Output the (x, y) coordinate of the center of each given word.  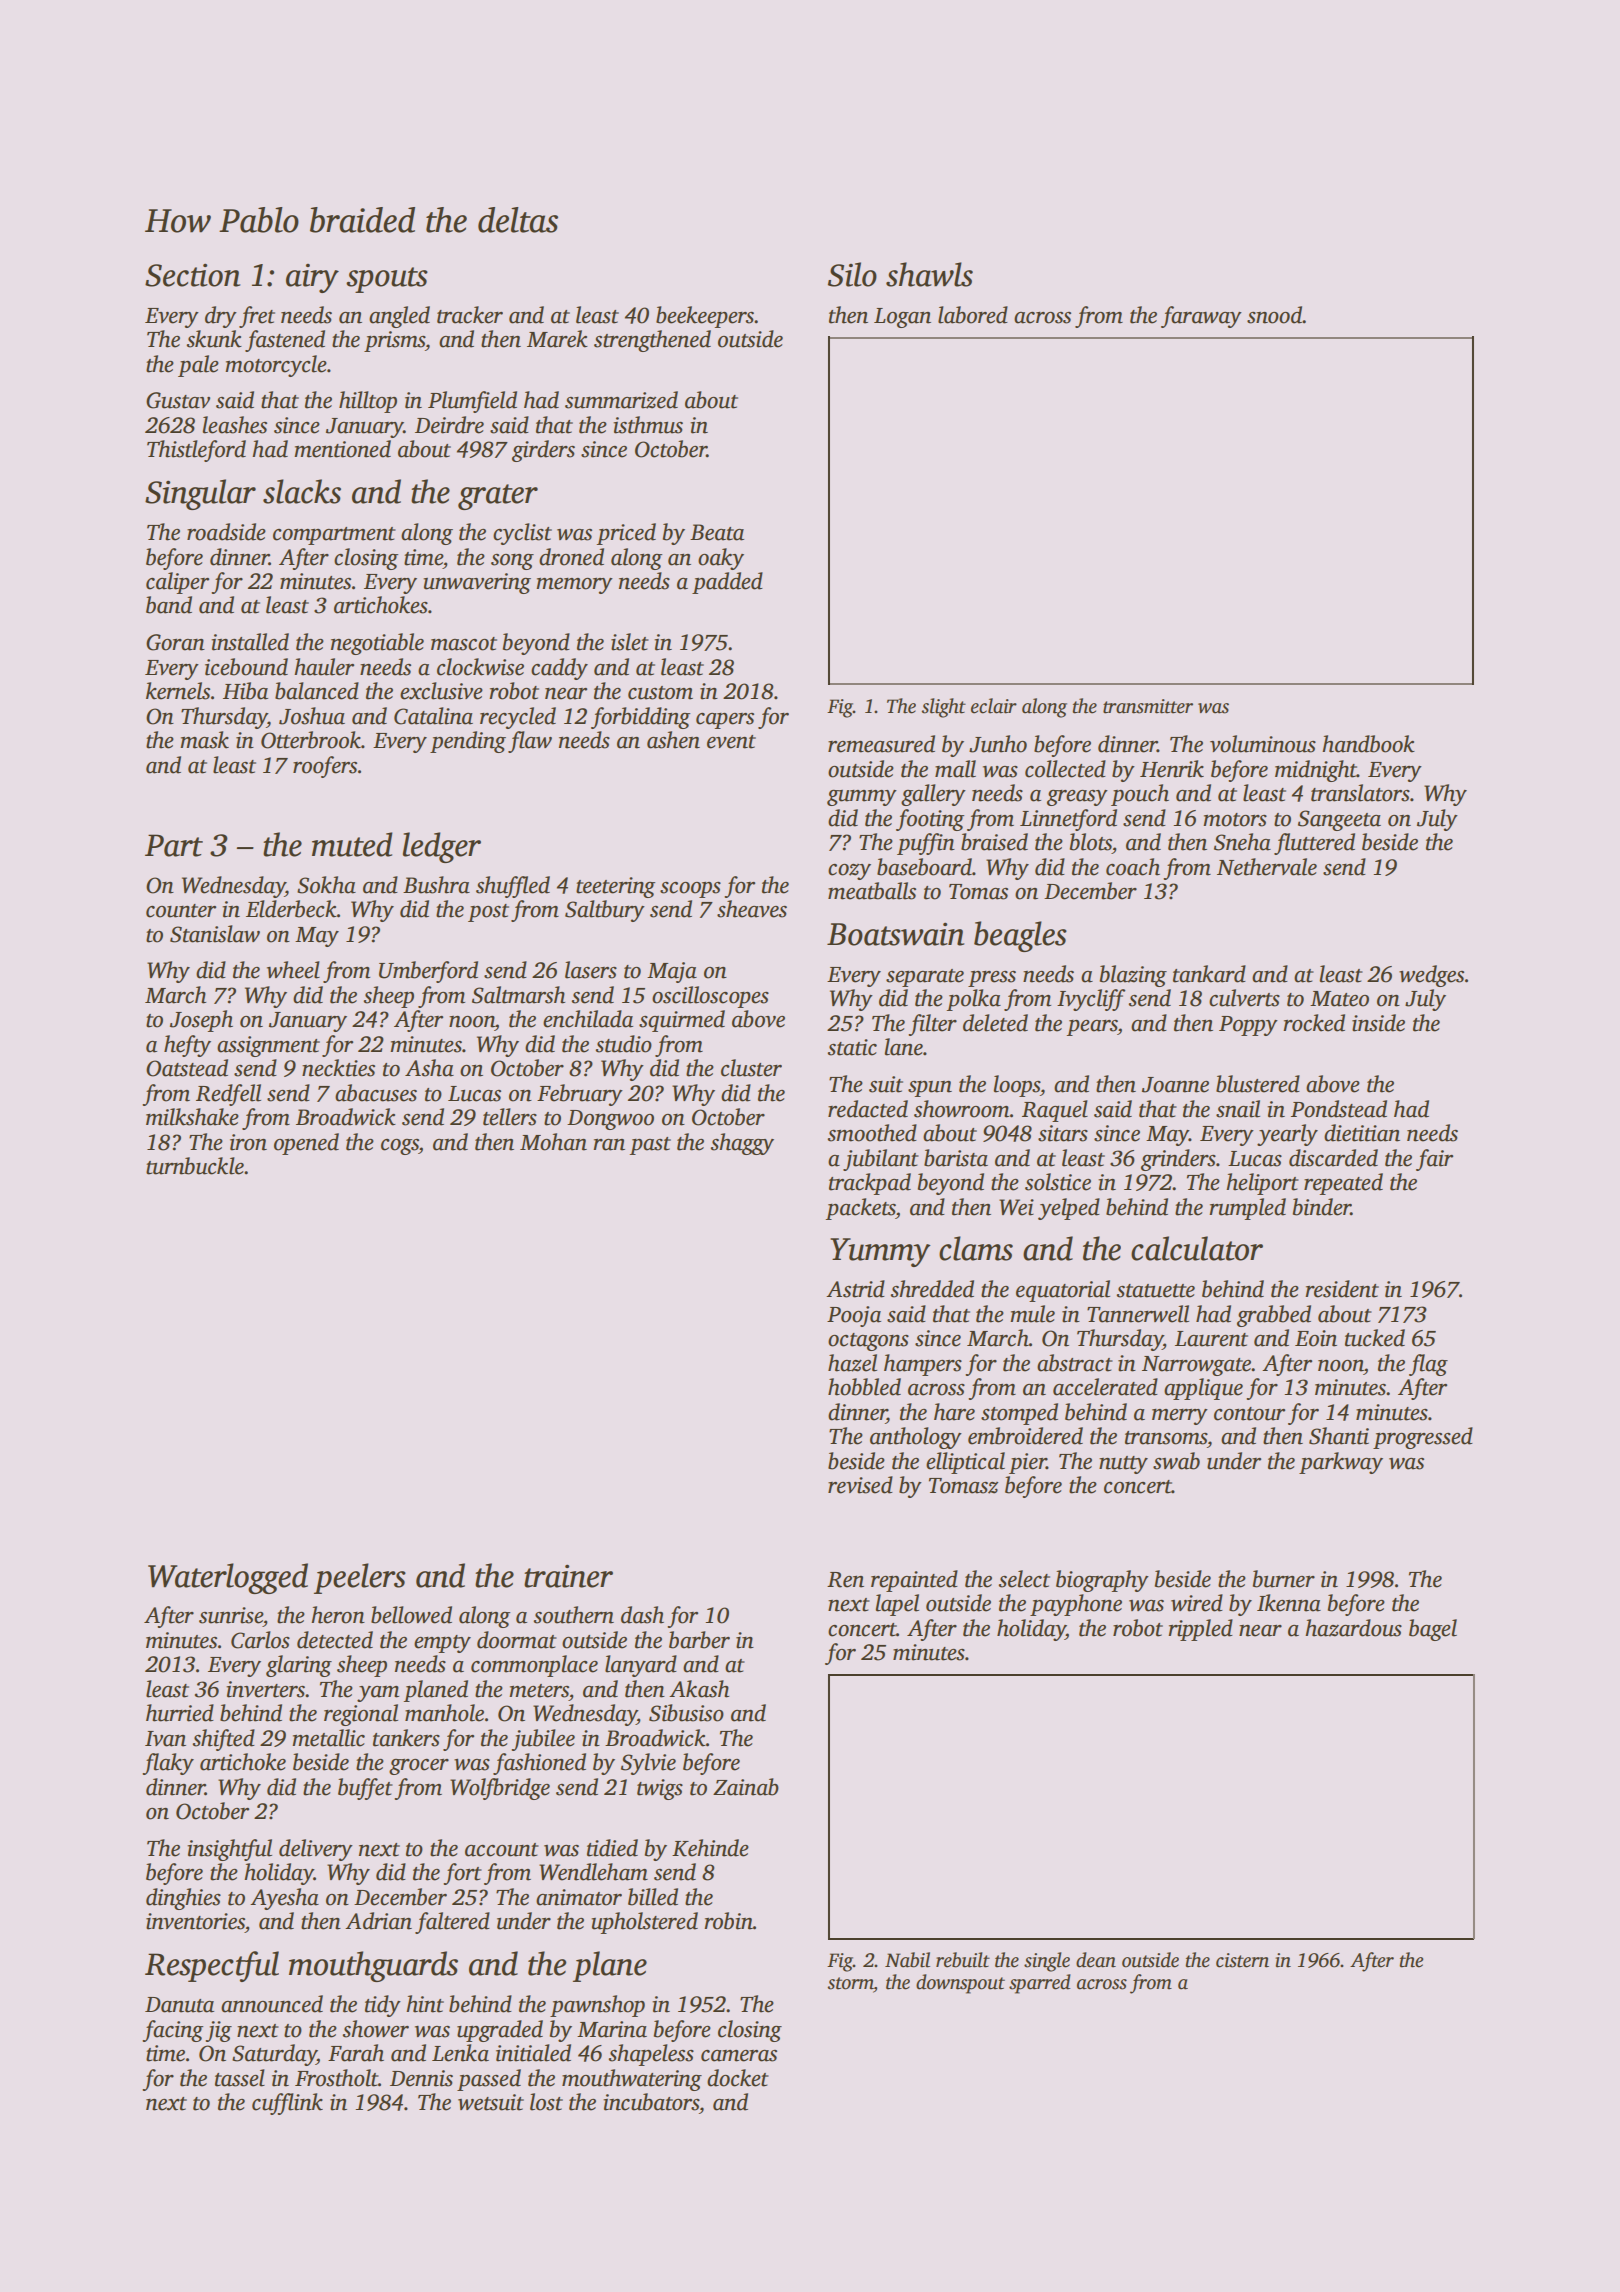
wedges (1431, 976)
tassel (240, 2078)
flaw (530, 742)
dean (1096, 1960)
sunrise (231, 1615)
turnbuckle (195, 1166)
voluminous (1263, 744)
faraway (1201, 317)
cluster (751, 1068)
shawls (929, 274)
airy (312, 278)
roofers (325, 767)
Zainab (746, 1787)
